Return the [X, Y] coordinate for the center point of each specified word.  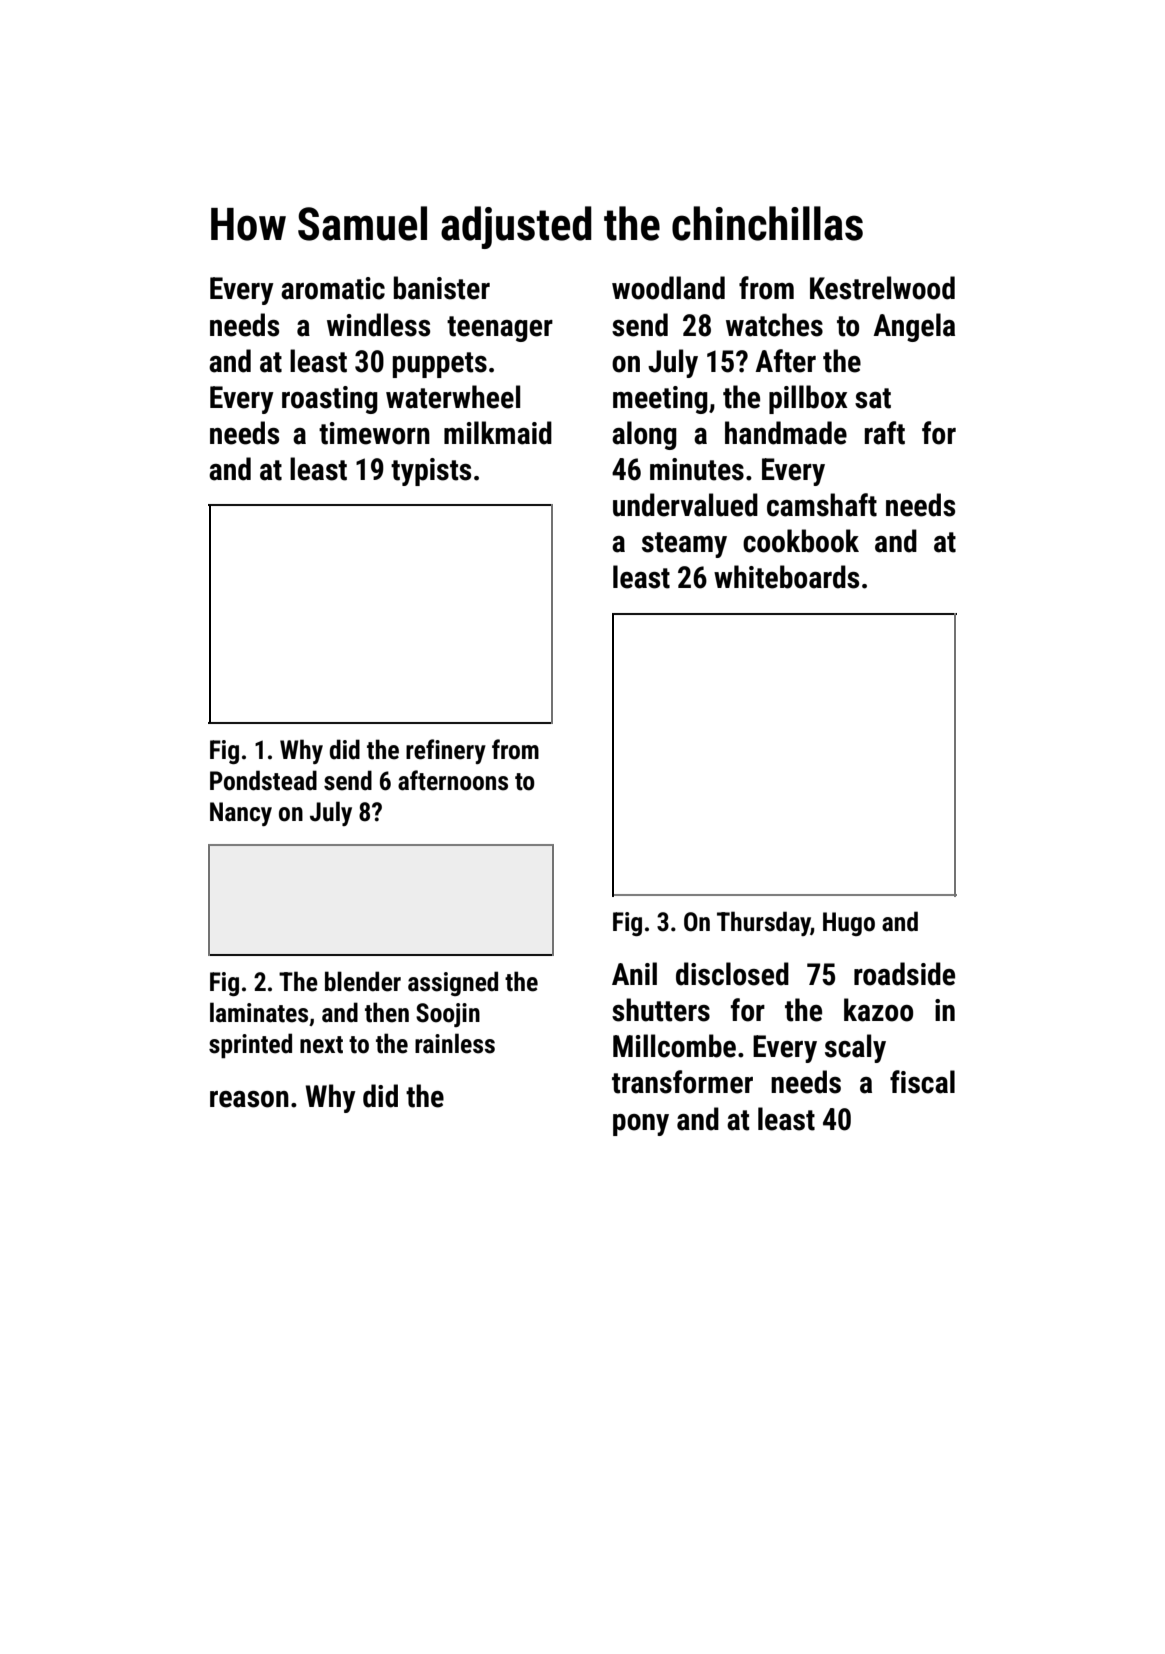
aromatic [333, 288]
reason [249, 1099]
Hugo [849, 924]
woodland [668, 288]
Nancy [241, 814]
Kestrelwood [882, 288]
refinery [446, 751]
